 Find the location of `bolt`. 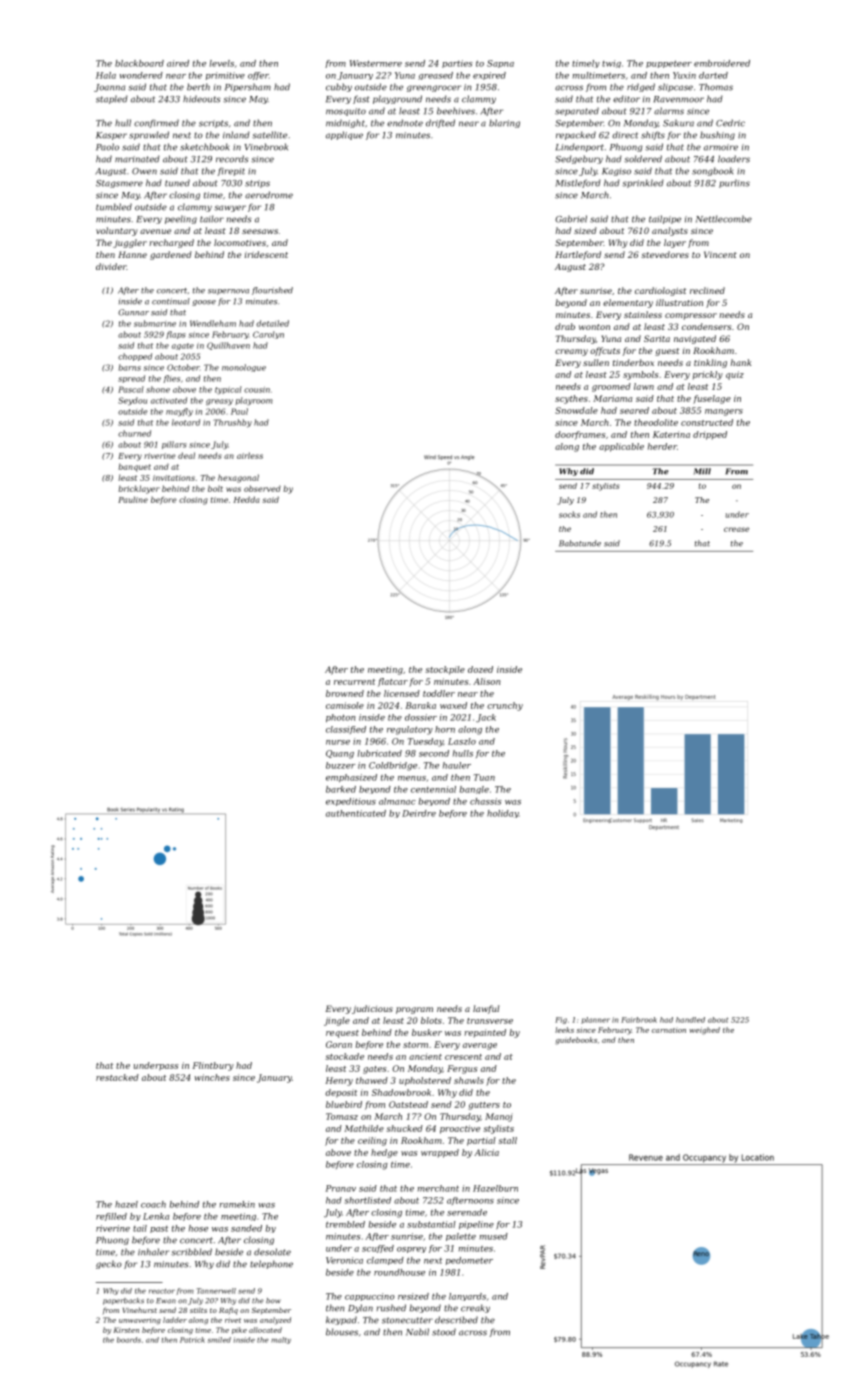

bolt is located at coordinates (215, 489).
